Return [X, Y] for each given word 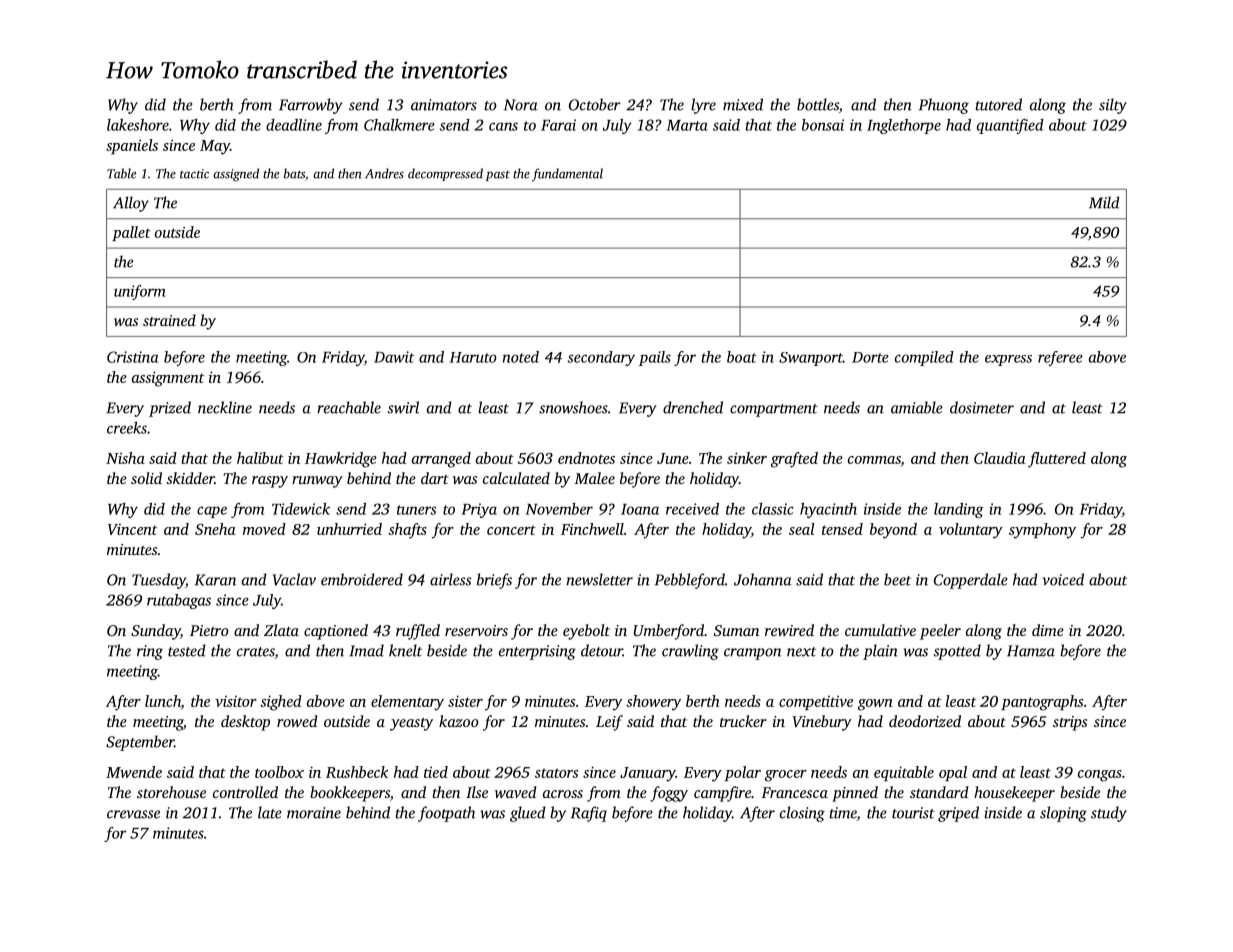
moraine [314, 813]
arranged [441, 460]
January [648, 774]
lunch [163, 701]
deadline [294, 125]
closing [802, 814]
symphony [1042, 531]
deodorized [925, 721]
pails [655, 358]
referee [1060, 358]
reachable [349, 407]
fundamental [567, 174]
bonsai [823, 125]
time [843, 814]
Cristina [132, 357]
